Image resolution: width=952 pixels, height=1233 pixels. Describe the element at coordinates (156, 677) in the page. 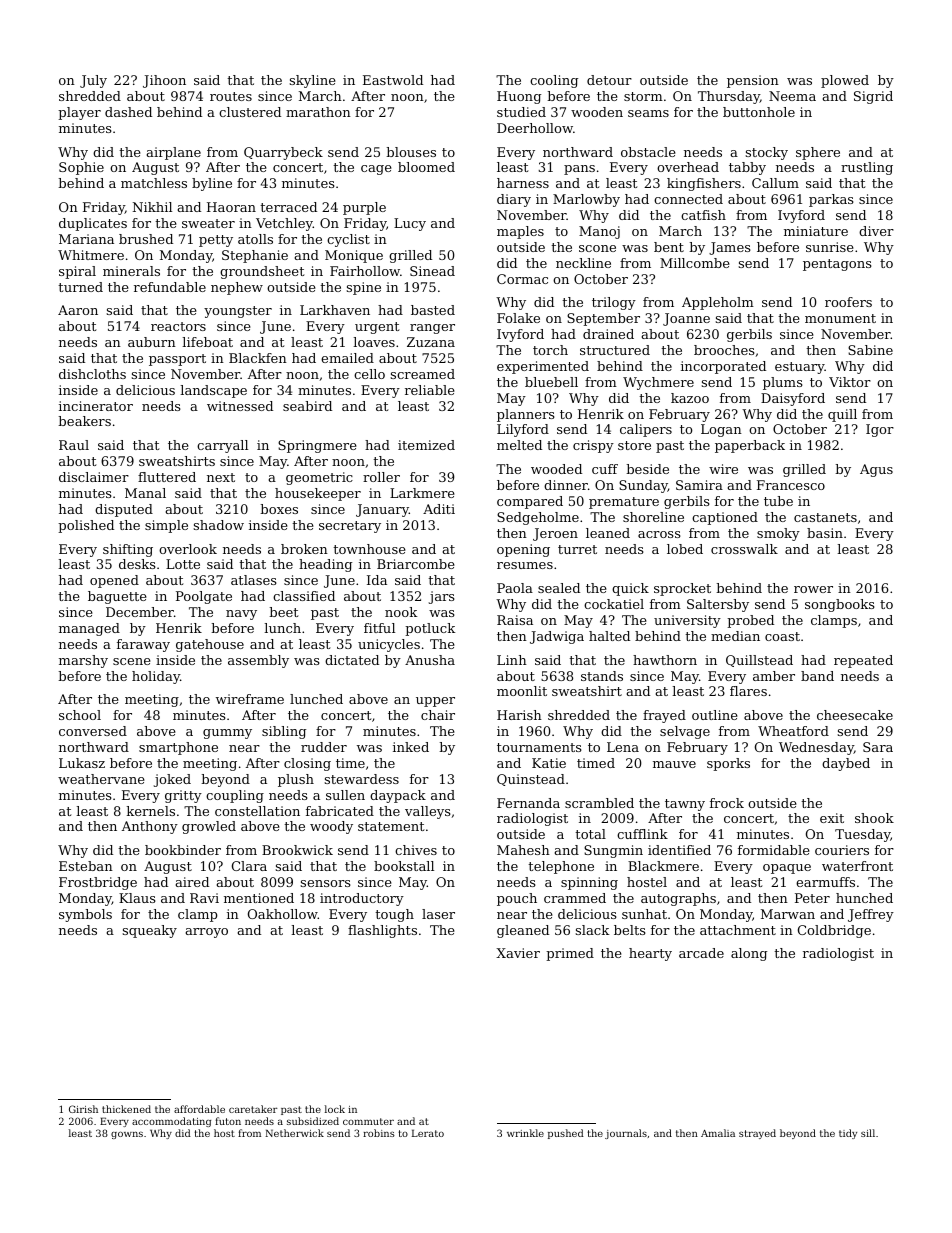

I see `holiday` at that location.
